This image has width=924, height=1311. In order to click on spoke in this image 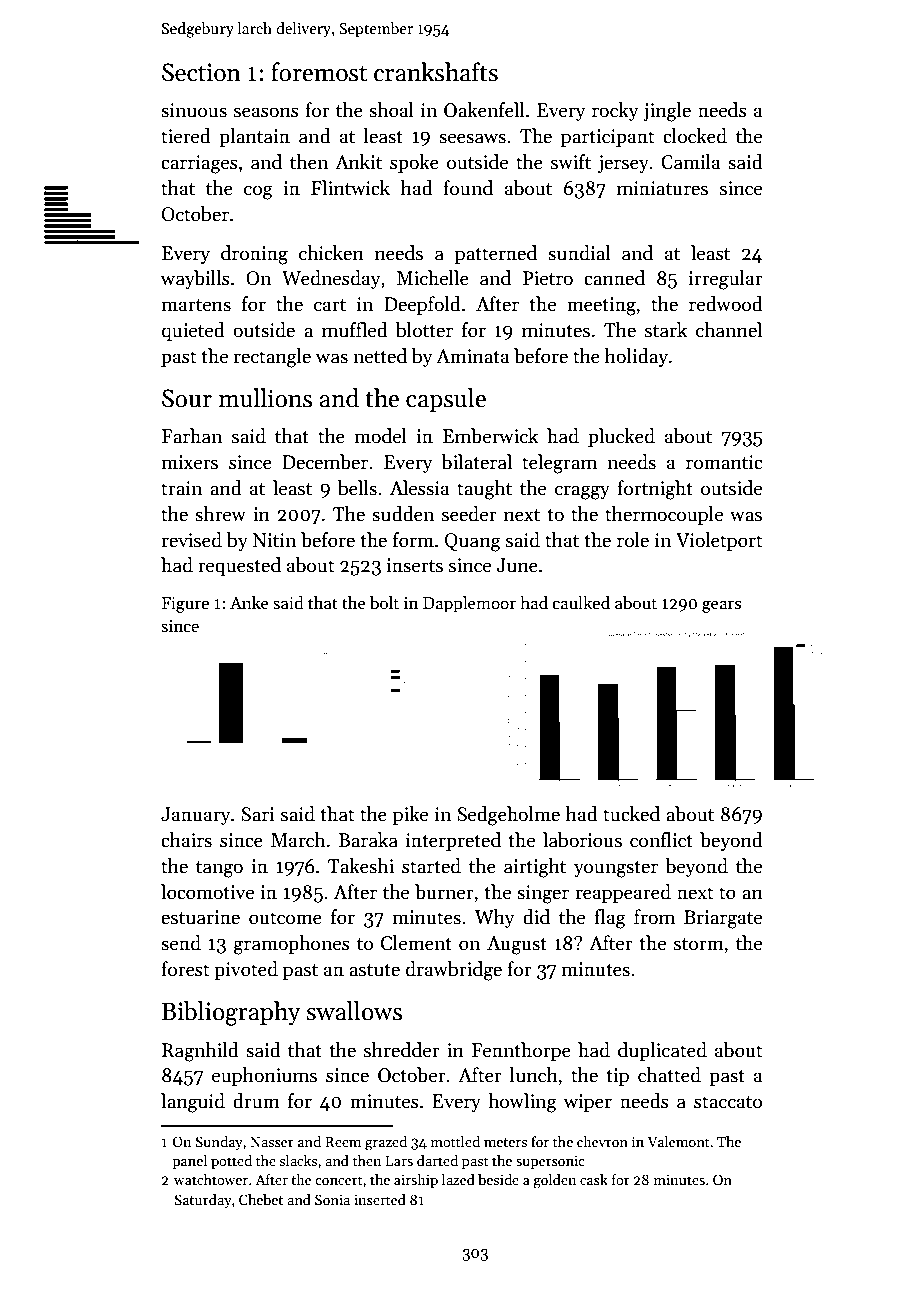, I will do `click(414, 163)`.
